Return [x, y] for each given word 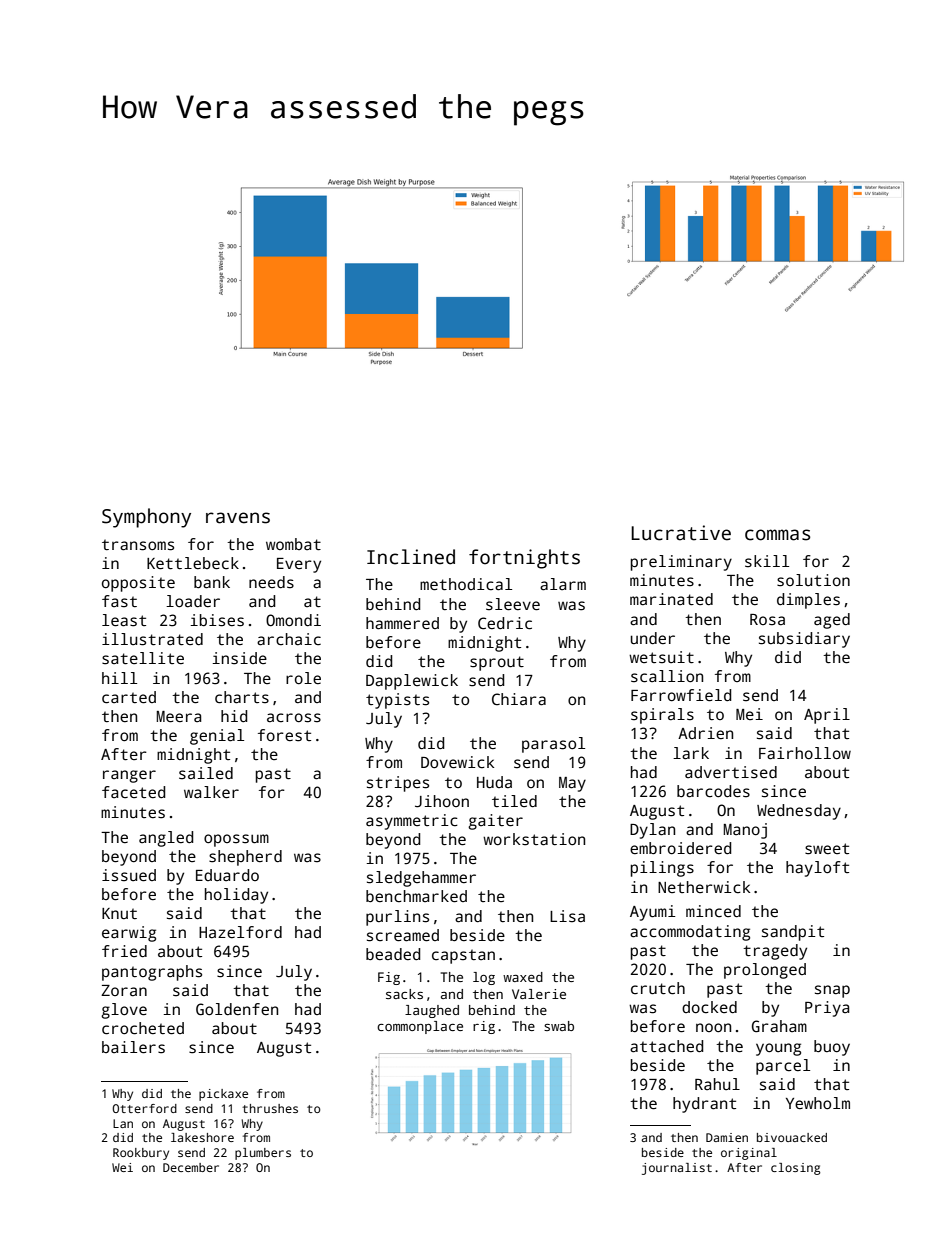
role [303, 678]
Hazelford [240, 932]
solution [813, 580]
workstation [534, 839]
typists [397, 701]
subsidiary [804, 640]
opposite [138, 584]
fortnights [524, 559]
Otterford [144, 1108]
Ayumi [653, 913]
